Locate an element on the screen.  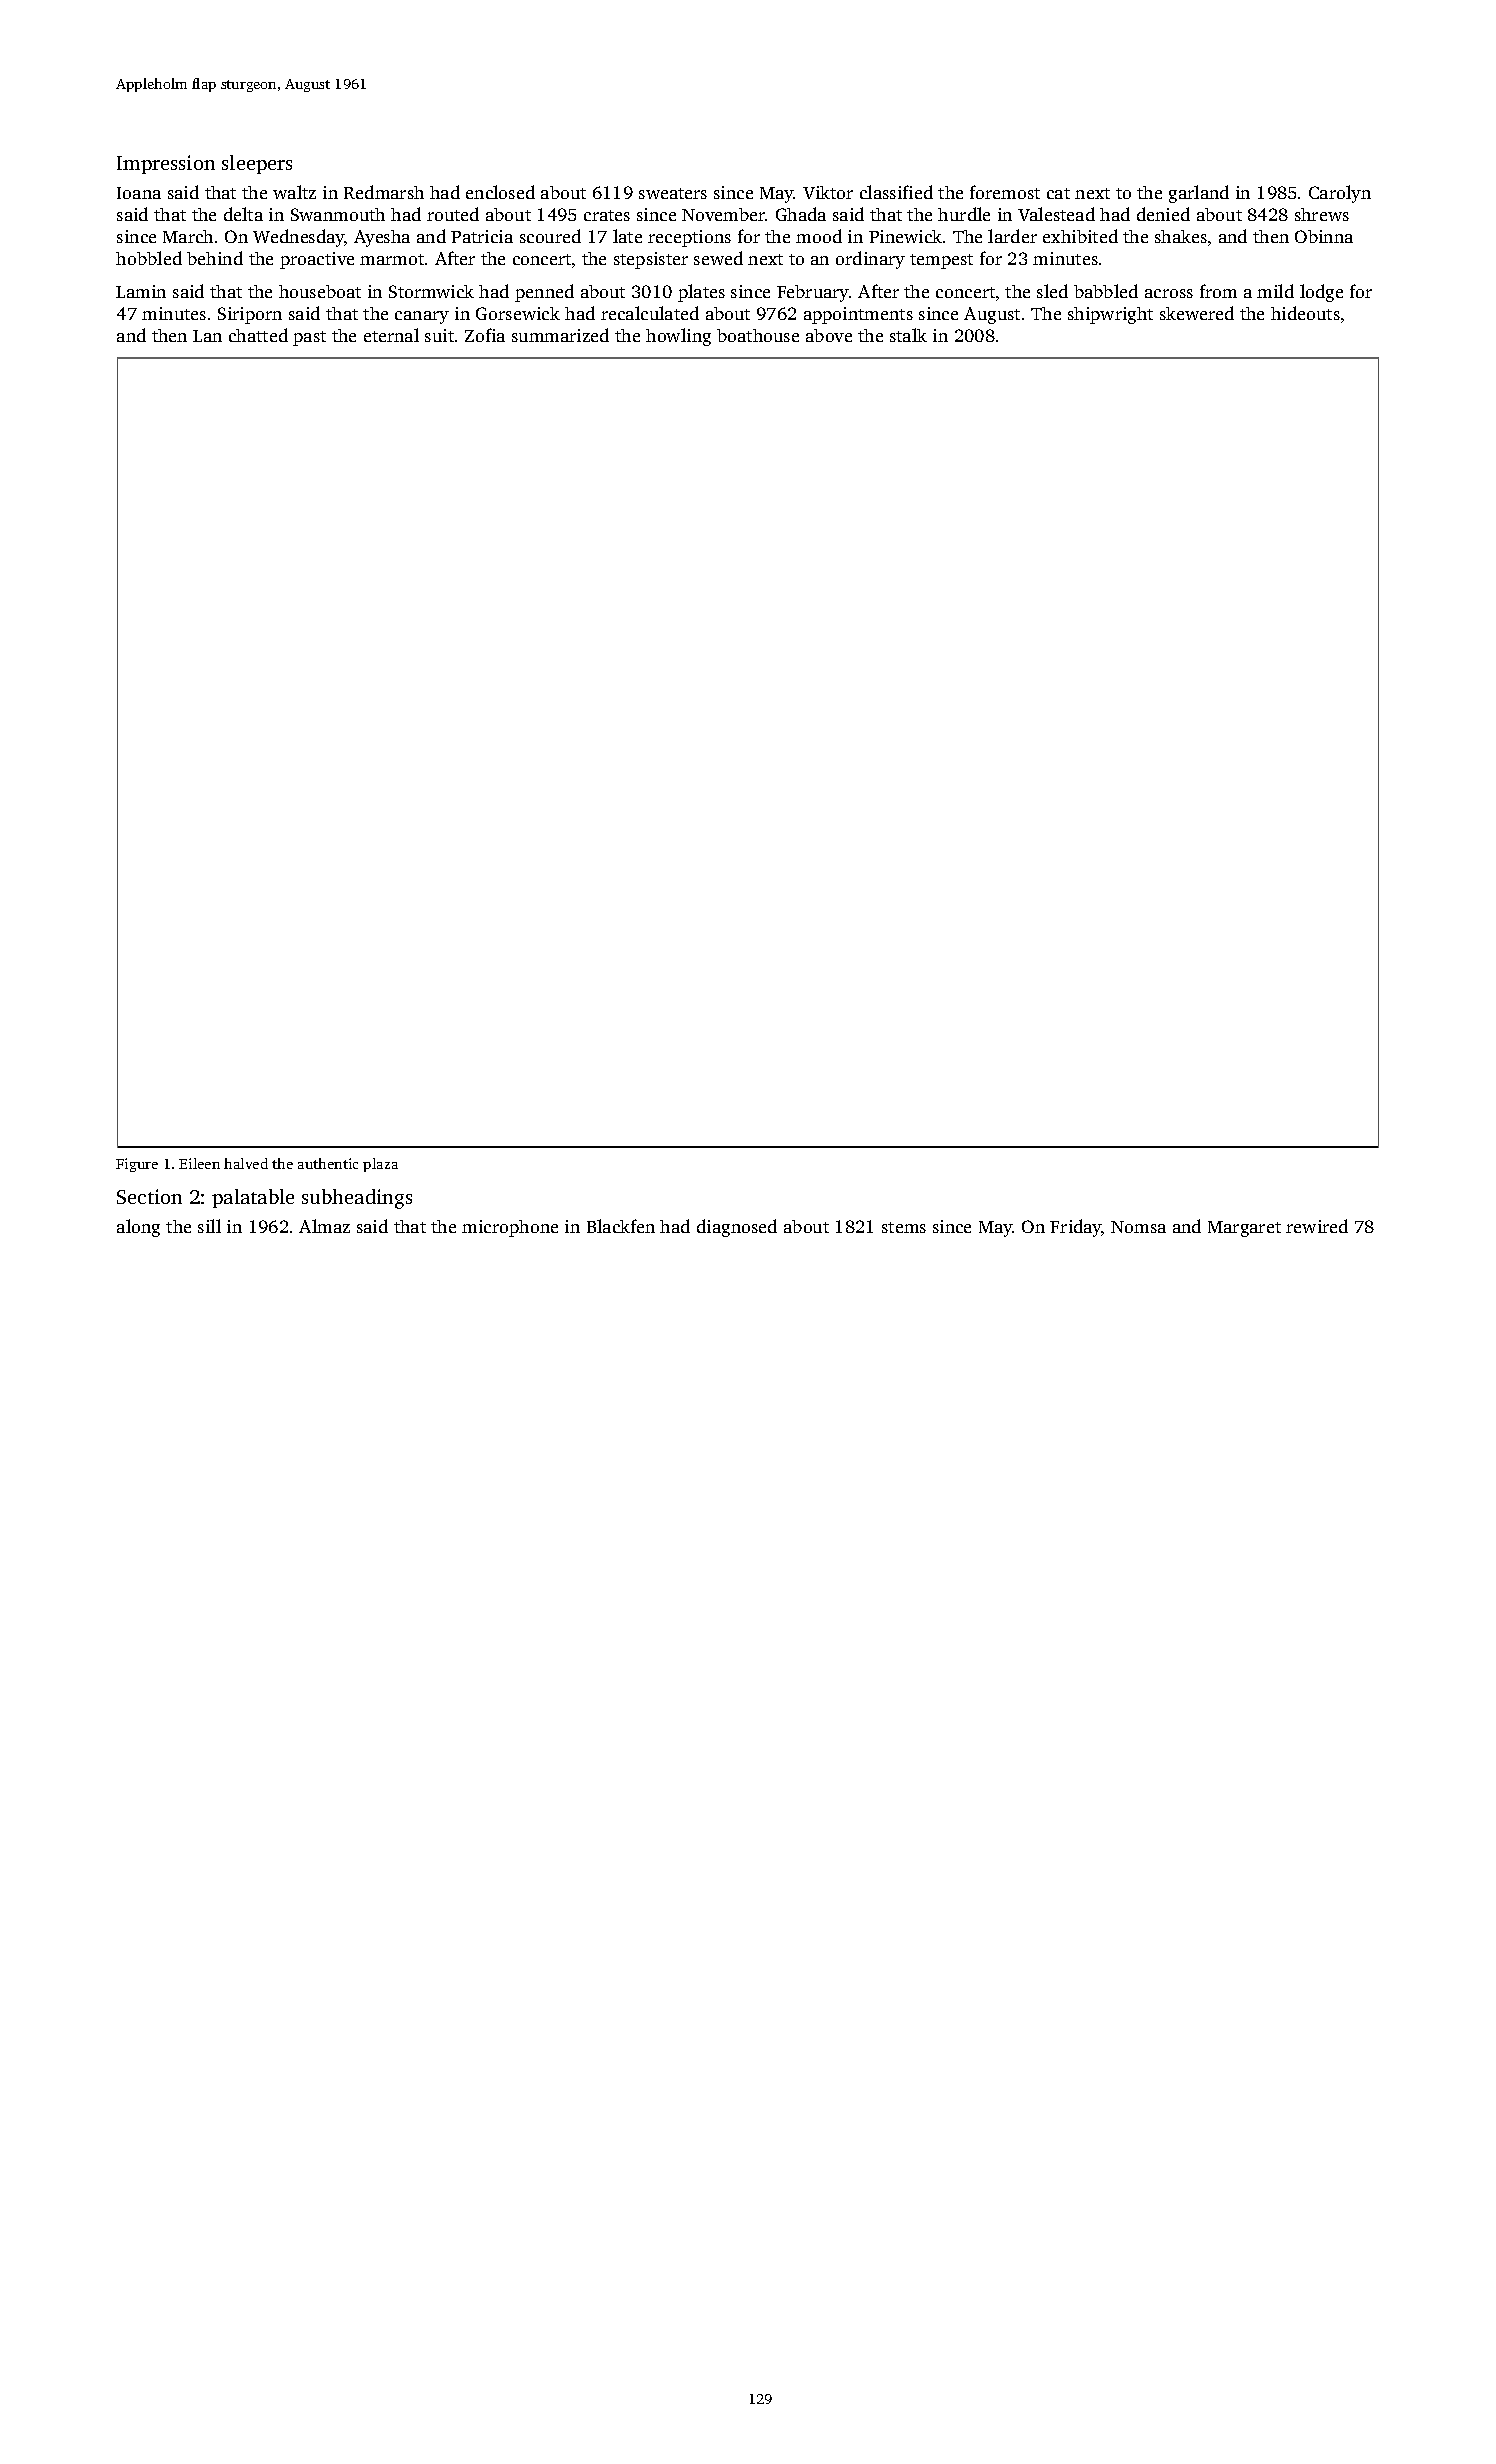
Redmarsh is located at coordinates (384, 192).
